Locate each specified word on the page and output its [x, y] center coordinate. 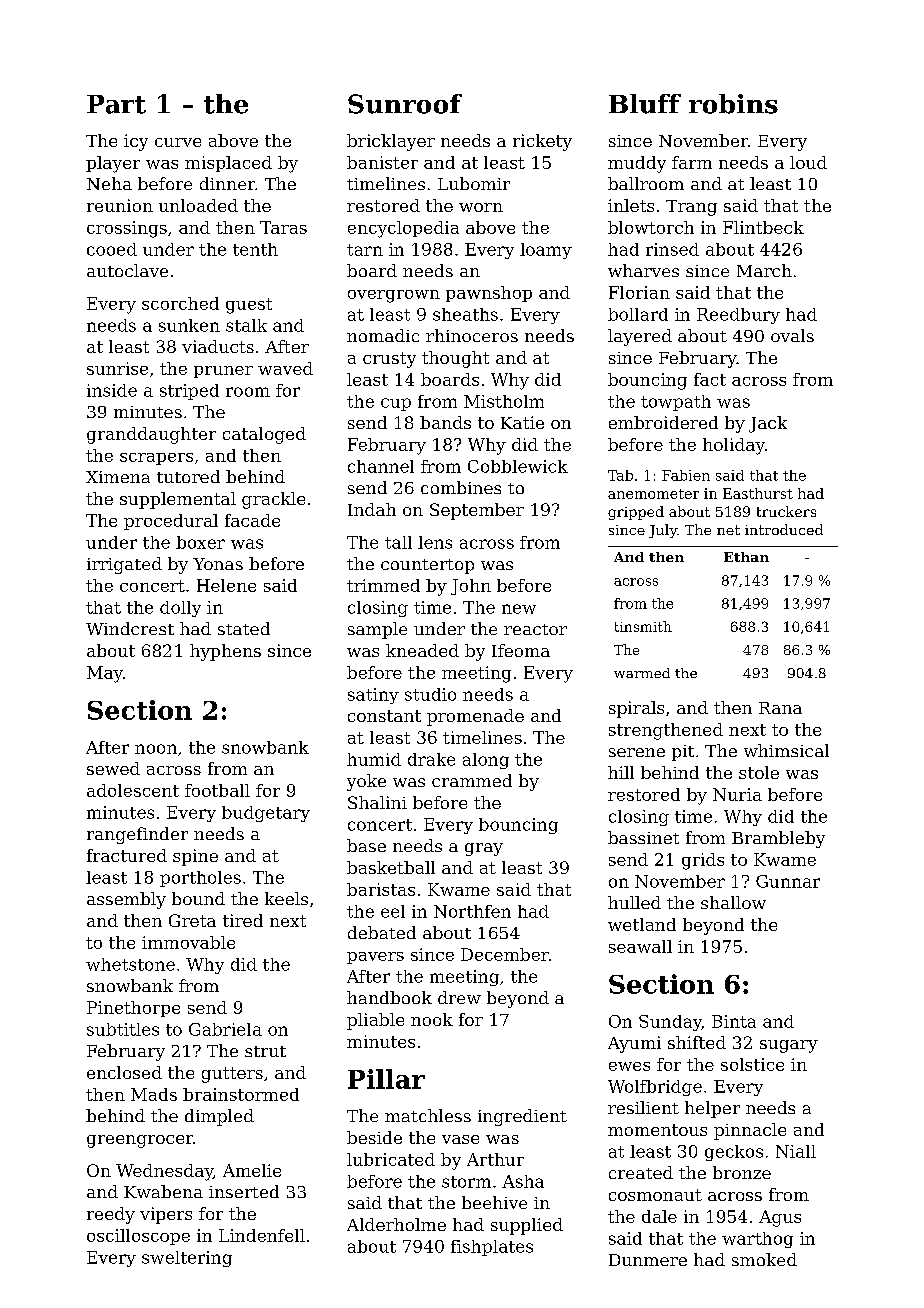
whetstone [130, 964]
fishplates [492, 1248]
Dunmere [648, 1260]
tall [398, 542]
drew [459, 997]
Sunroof [405, 104]
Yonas [218, 564]
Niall [796, 1151]
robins [733, 104]
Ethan [746, 557]
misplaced [228, 164]
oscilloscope [138, 1237]
